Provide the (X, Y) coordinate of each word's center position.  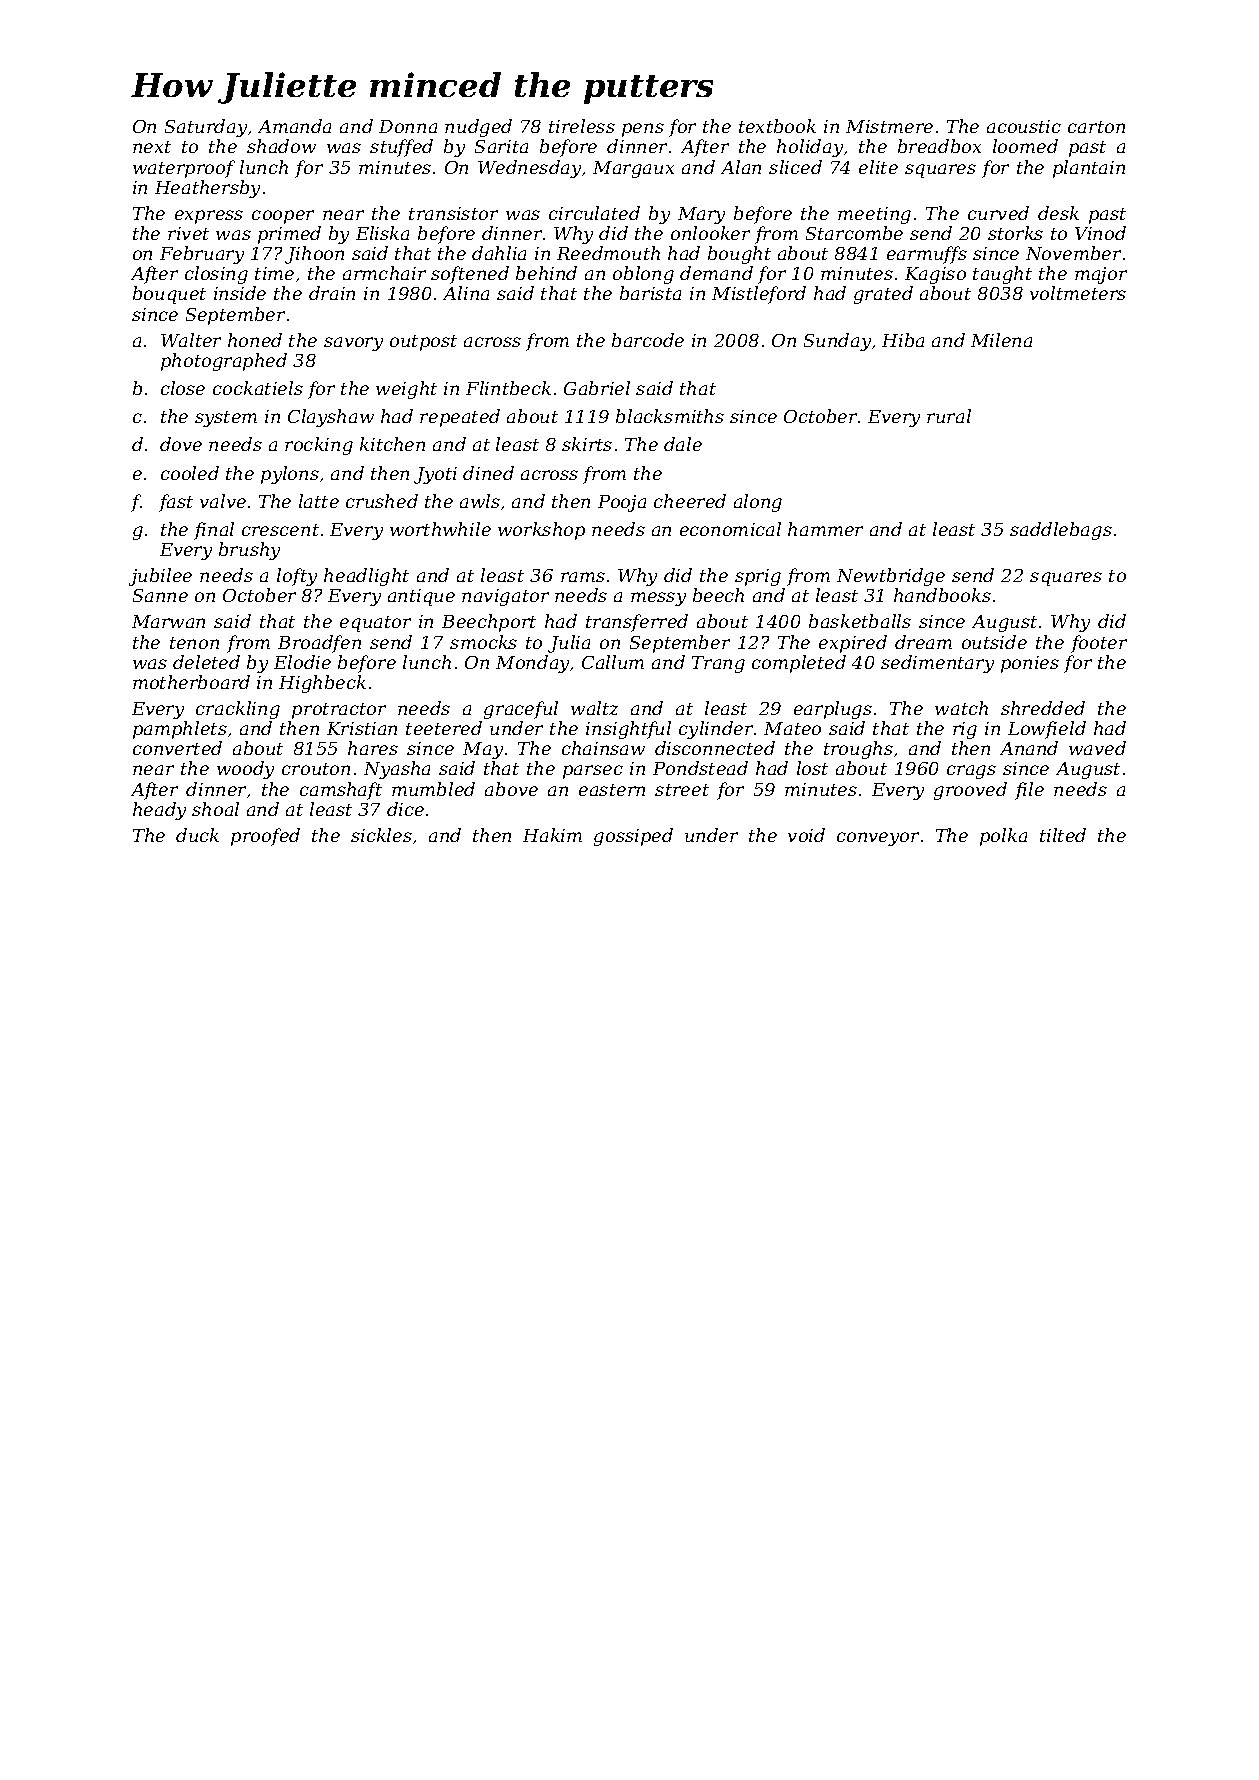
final (214, 531)
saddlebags (1061, 531)
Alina (466, 293)
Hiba (903, 340)
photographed (224, 362)
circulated (594, 213)
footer (1099, 644)
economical (730, 529)
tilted (1063, 835)
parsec (593, 772)
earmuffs (927, 255)
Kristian (362, 728)
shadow (281, 146)
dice (405, 809)
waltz (594, 708)
